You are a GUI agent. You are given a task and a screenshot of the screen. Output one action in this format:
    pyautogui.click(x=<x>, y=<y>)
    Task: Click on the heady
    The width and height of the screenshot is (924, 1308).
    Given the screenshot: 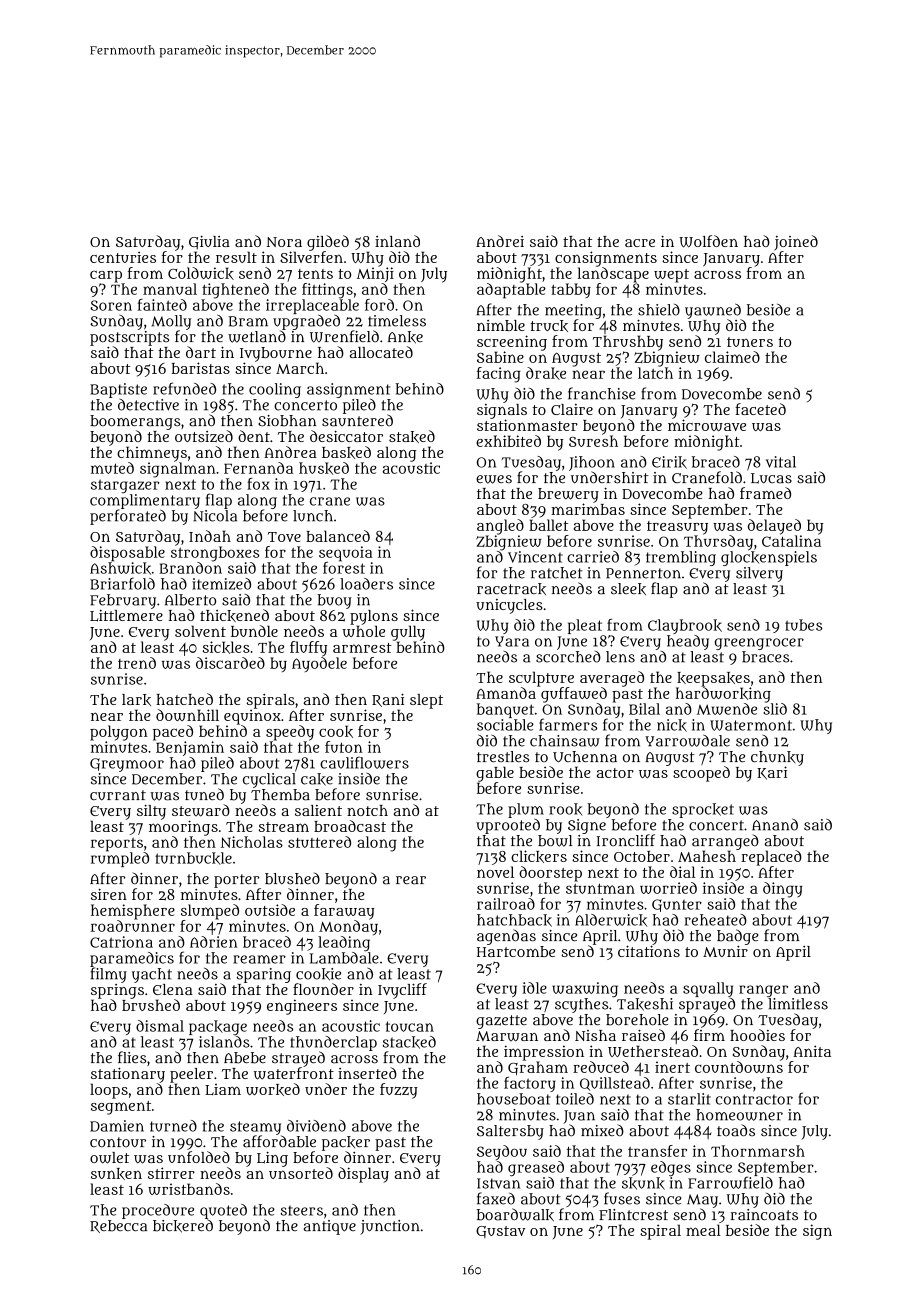 What is the action you would take?
    pyautogui.click(x=688, y=642)
